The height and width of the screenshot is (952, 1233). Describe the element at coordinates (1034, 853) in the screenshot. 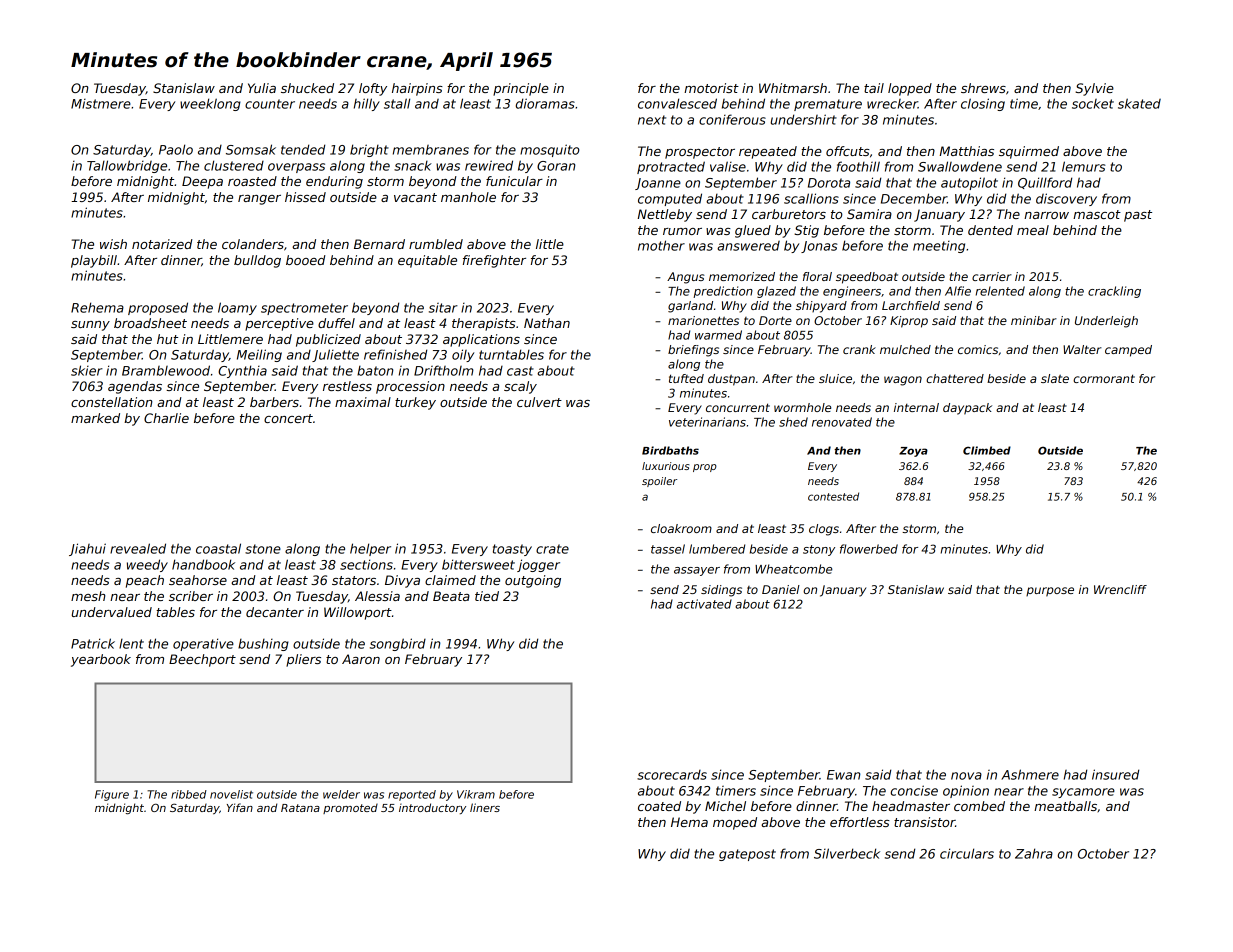

I see `Zahra` at that location.
